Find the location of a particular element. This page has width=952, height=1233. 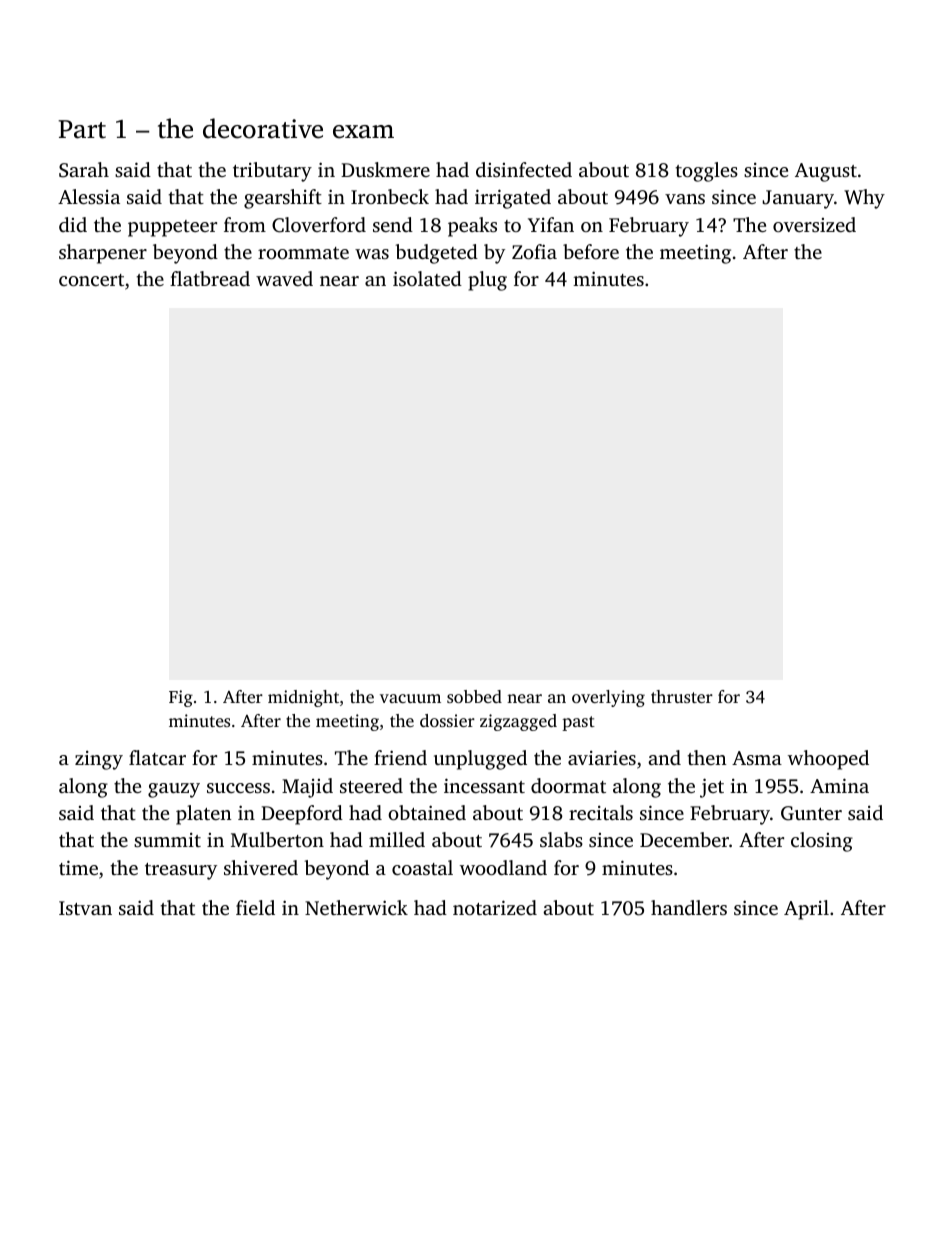

isolated is located at coordinates (427, 278).
